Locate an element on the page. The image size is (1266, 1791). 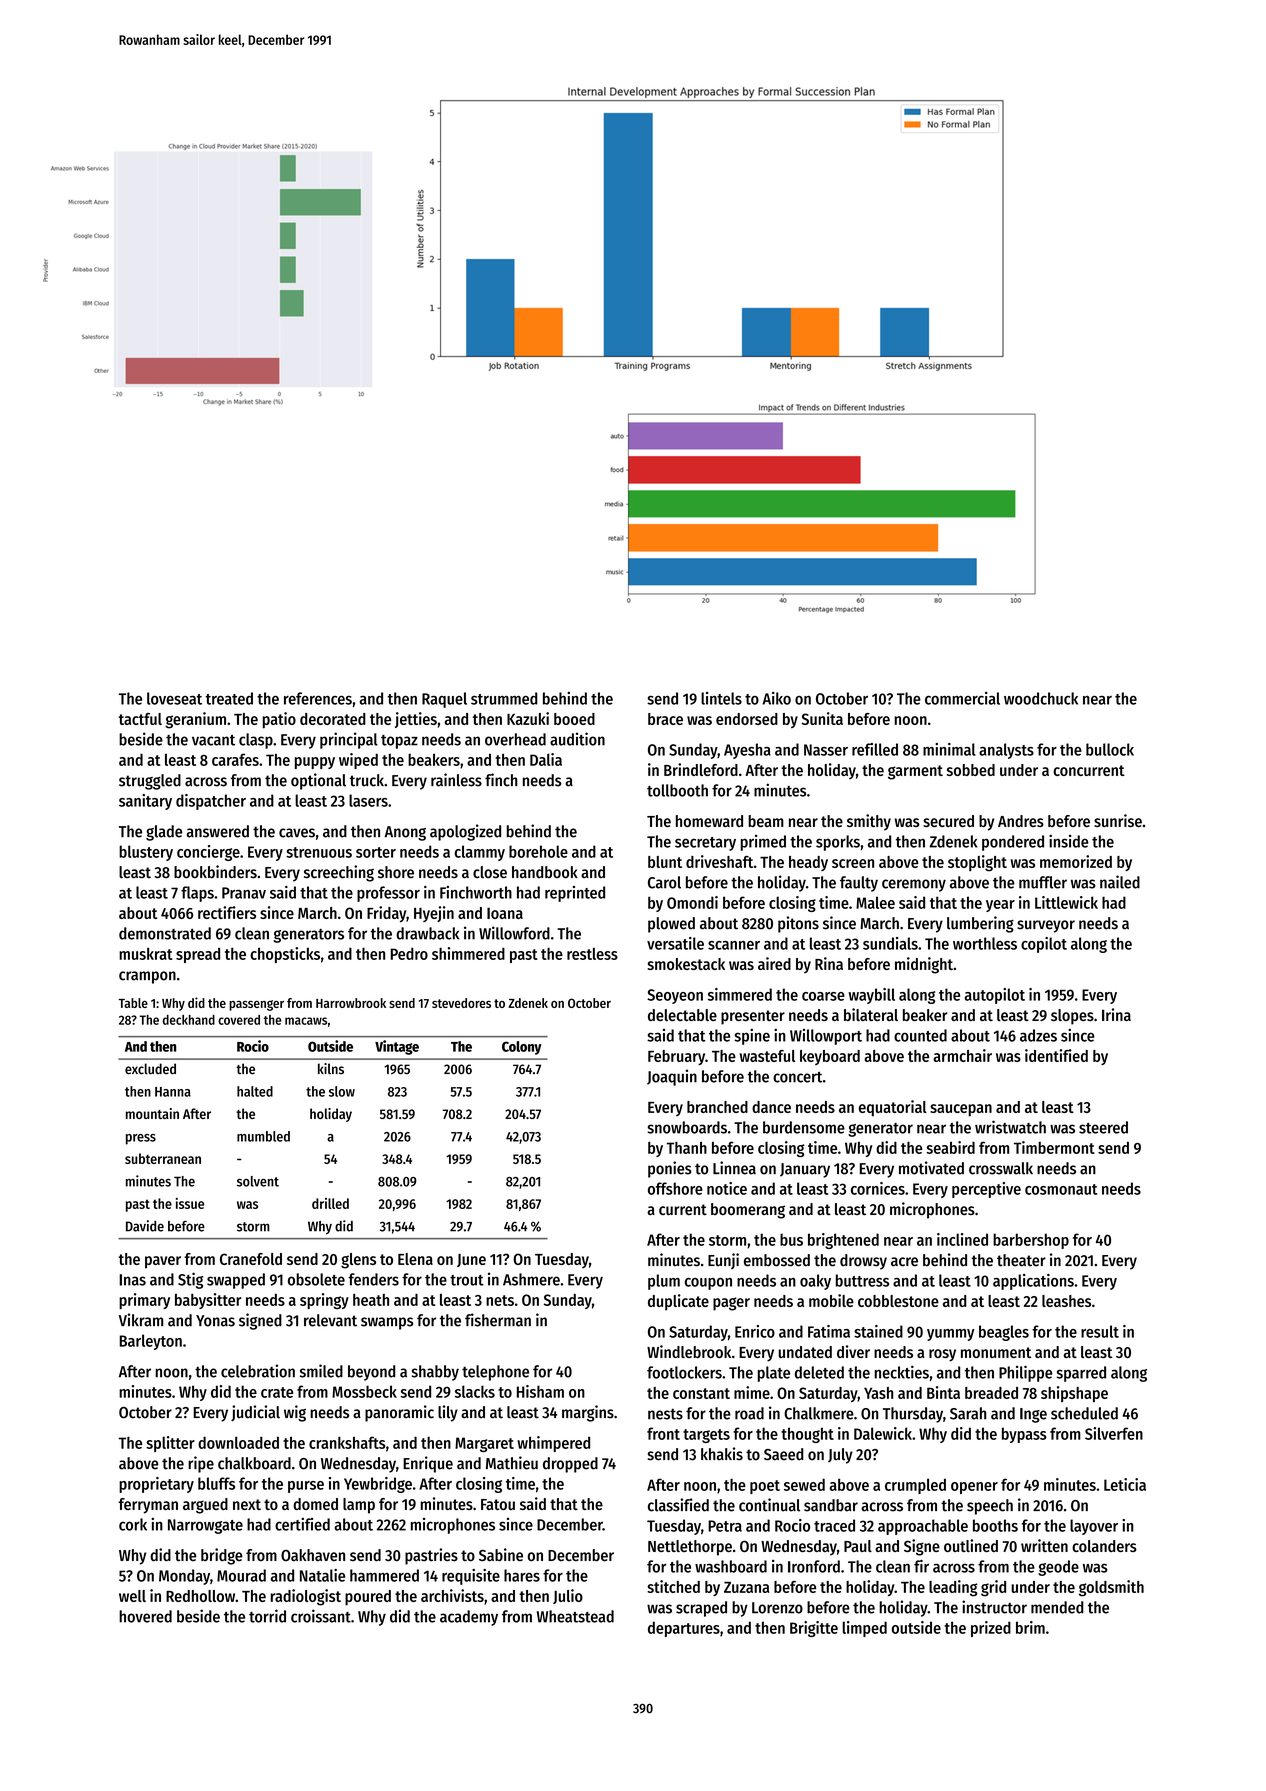
road is located at coordinates (749, 1413).
